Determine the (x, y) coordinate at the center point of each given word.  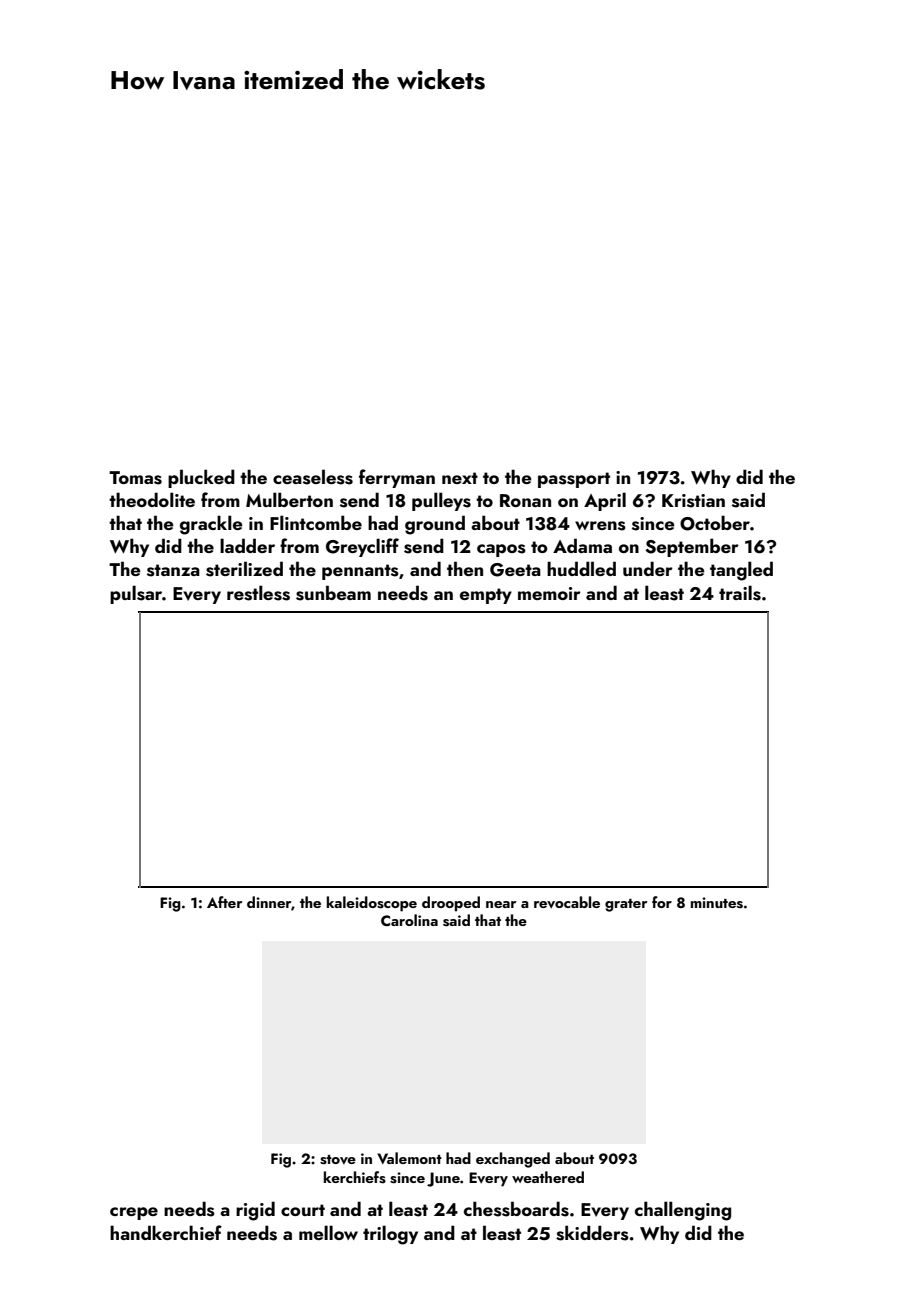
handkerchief (166, 1232)
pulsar (136, 594)
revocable (567, 902)
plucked (201, 478)
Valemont (409, 1158)
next (460, 478)
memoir (549, 593)
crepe (134, 1213)
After (224, 902)
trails (740, 593)
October (715, 523)
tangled (741, 571)
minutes (717, 903)
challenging (683, 1211)
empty (486, 596)
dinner (269, 902)
